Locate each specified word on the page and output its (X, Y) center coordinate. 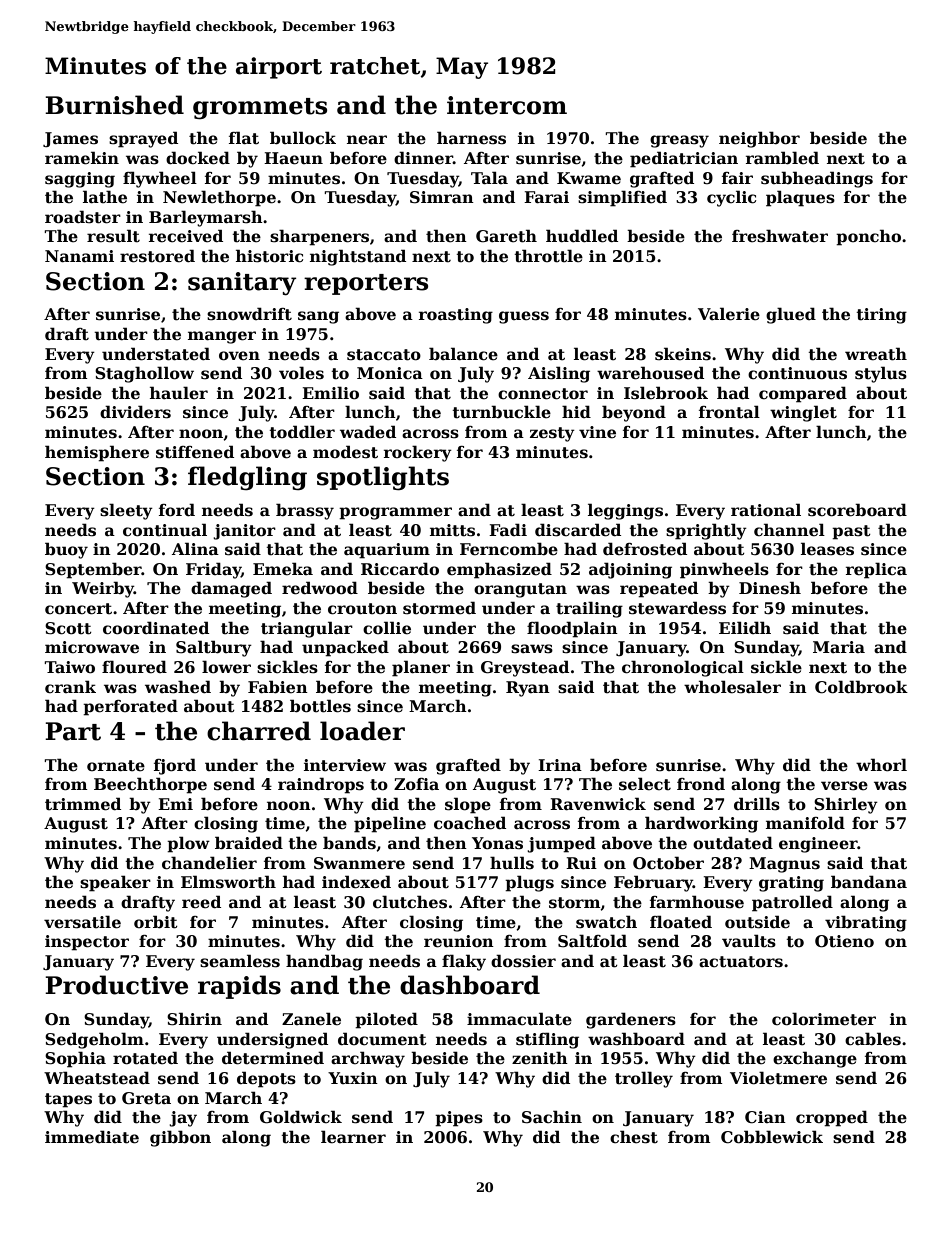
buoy (66, 550)
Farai (546, 197)
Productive (116, 985)
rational (766, 510)
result (113, 236)
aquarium (387, 551)
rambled (782, 158)
